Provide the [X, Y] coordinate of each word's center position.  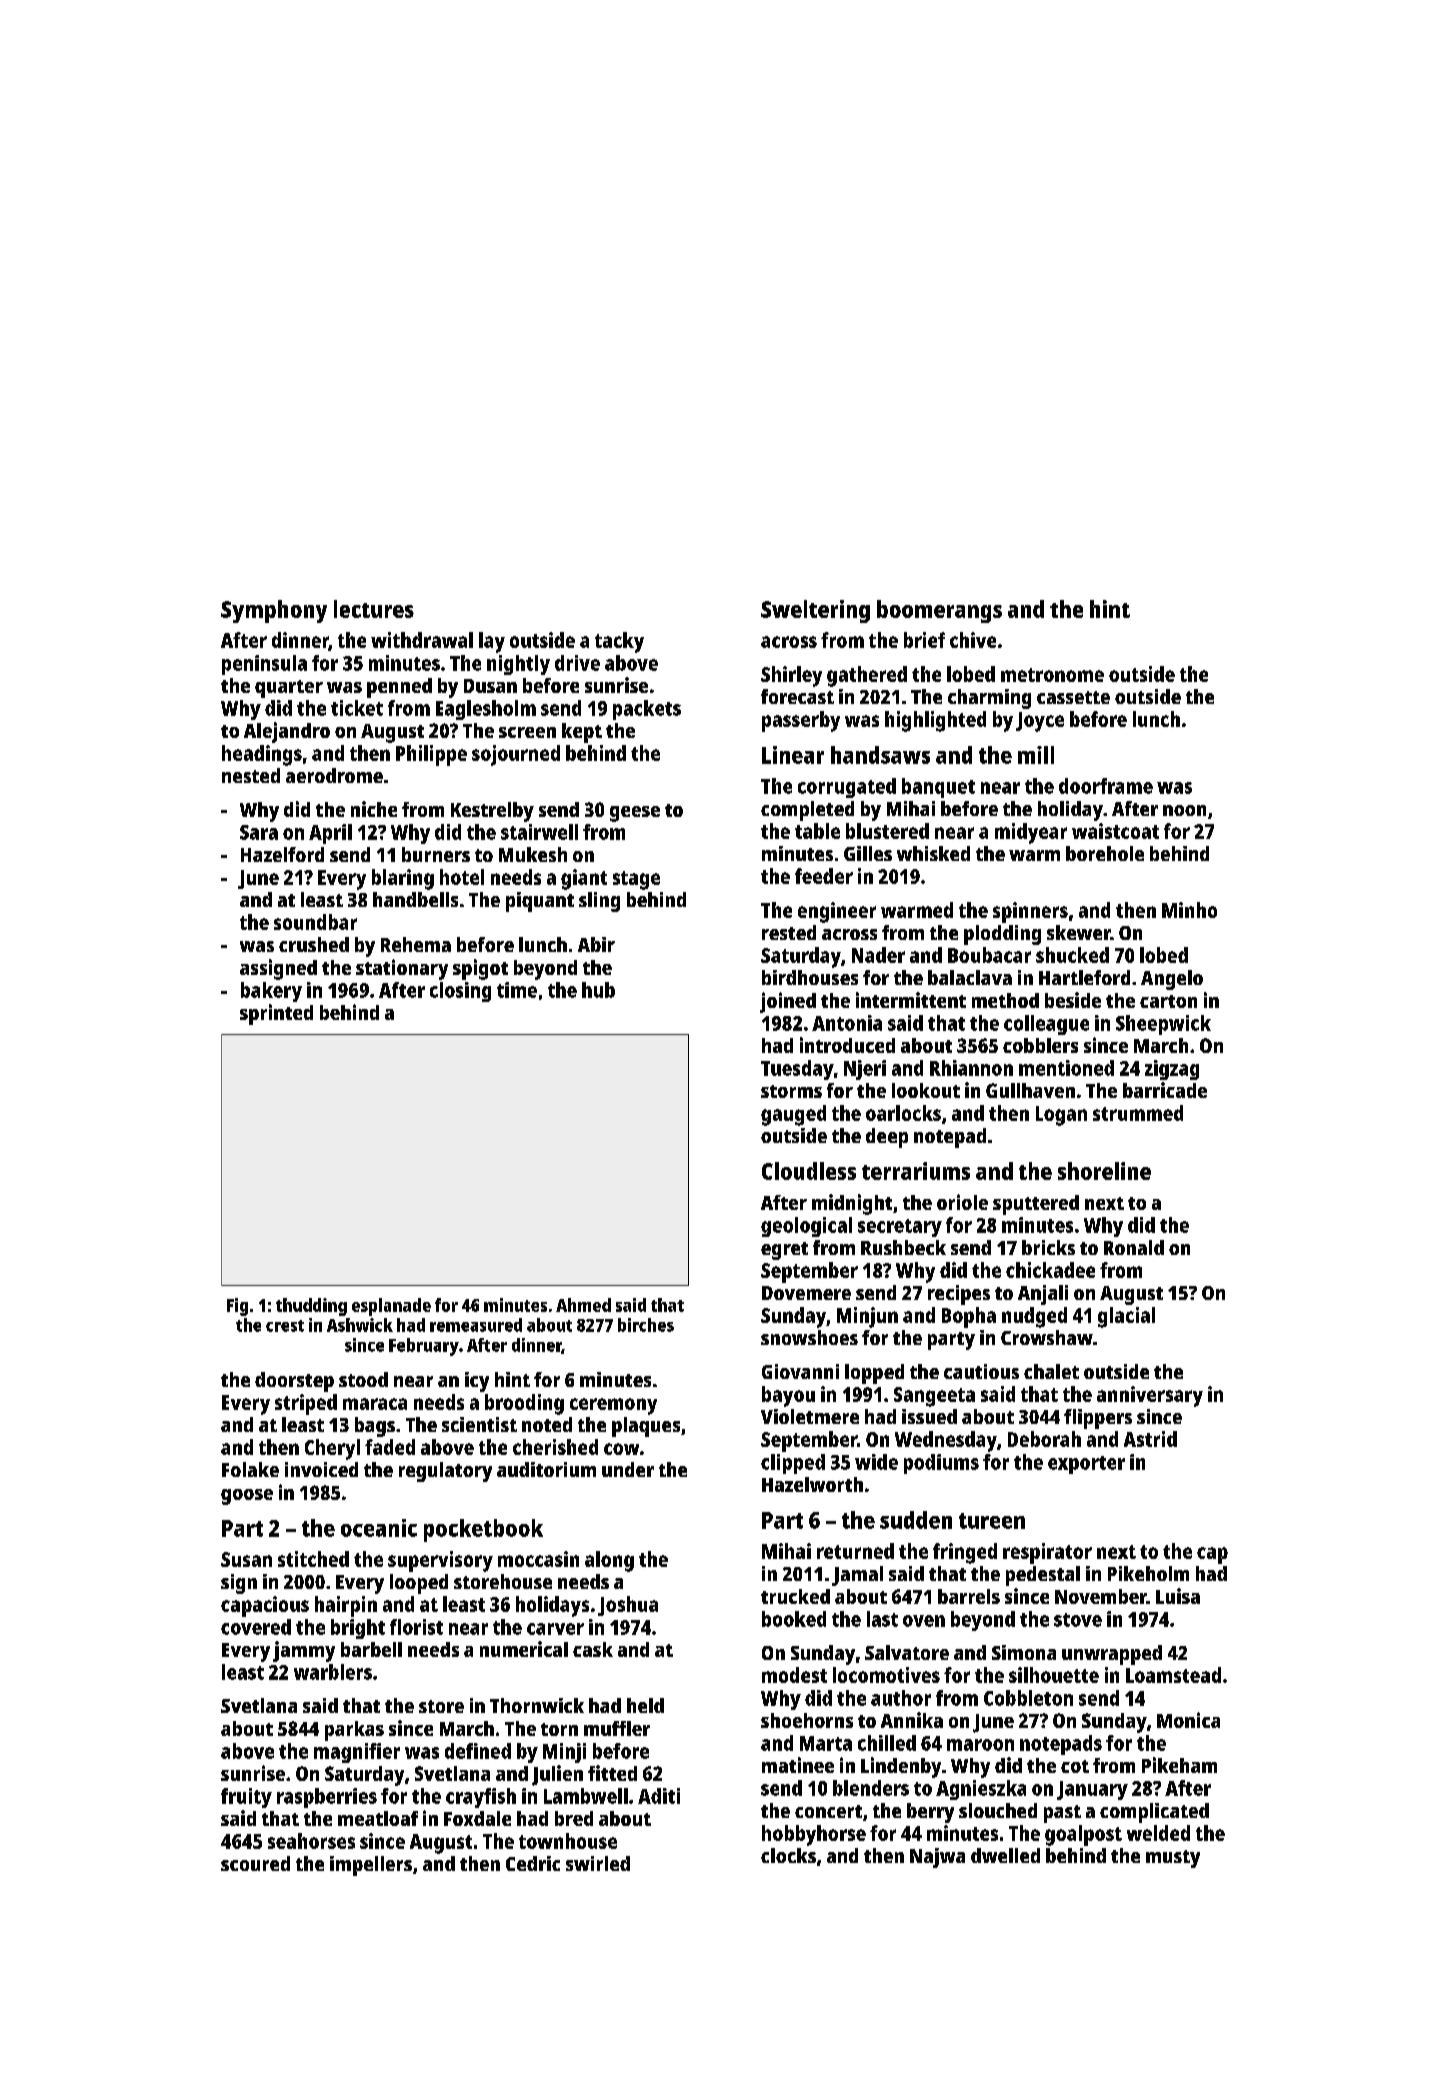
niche [374, 809]
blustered [887, 831]
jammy [304, 1651]
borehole [1105, 853]
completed [807, 811]
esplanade [391, 1307]
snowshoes [809, 1337]
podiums [941, 1464]
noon [1184, 810]
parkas [354, 1731]
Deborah [1044, 1439]
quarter [289, 689]
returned [855, 1551]
